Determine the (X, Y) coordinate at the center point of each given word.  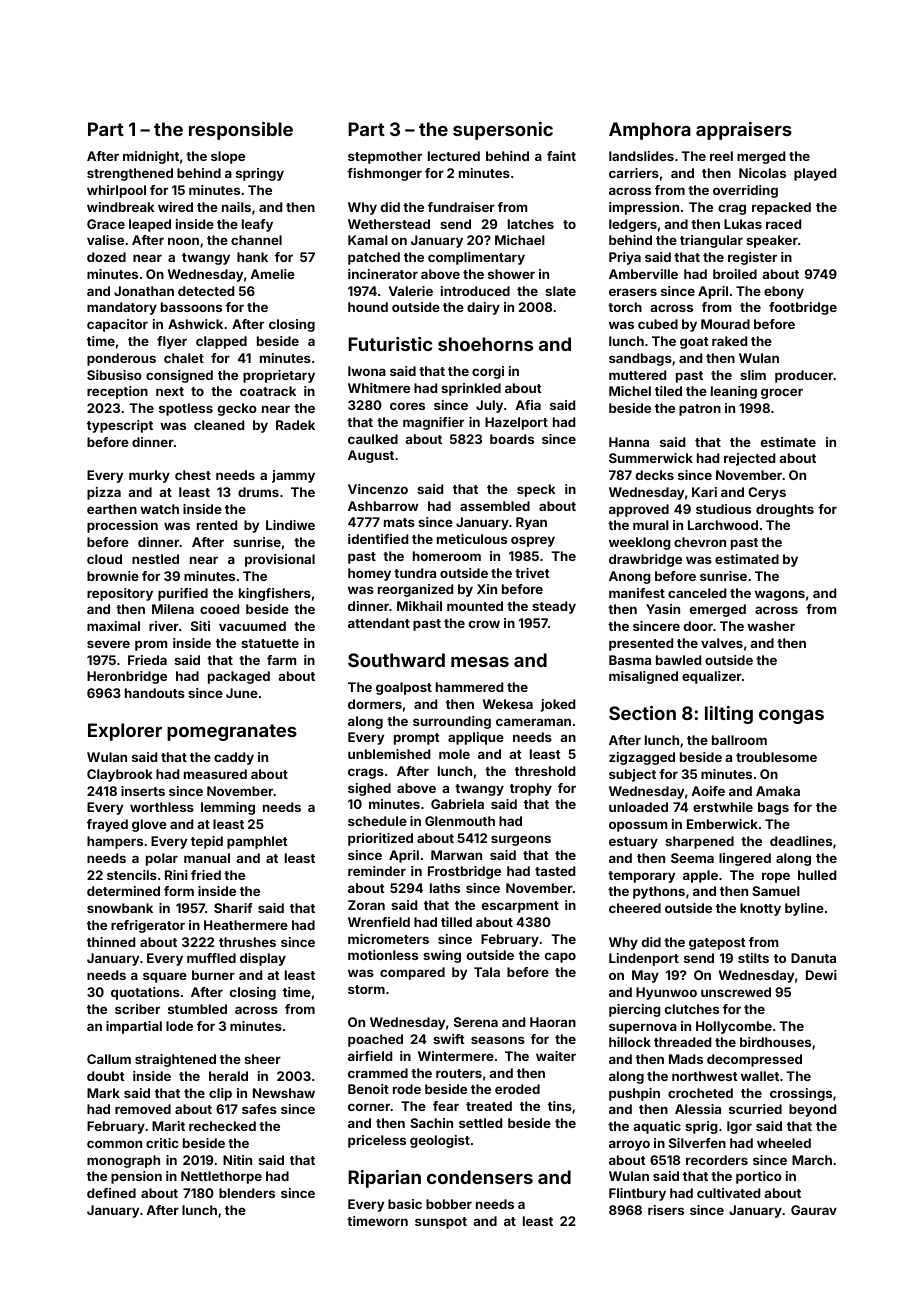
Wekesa (508, 704)
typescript (120, 426)
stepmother (385, 157)
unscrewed (736, 992)
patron (700, 410)
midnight (151, 157)
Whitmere (379, 388)
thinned (111, 942)
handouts (155, 693)
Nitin (237, 1160)
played (815, 174)
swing (442, 956)
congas (791, 717)
